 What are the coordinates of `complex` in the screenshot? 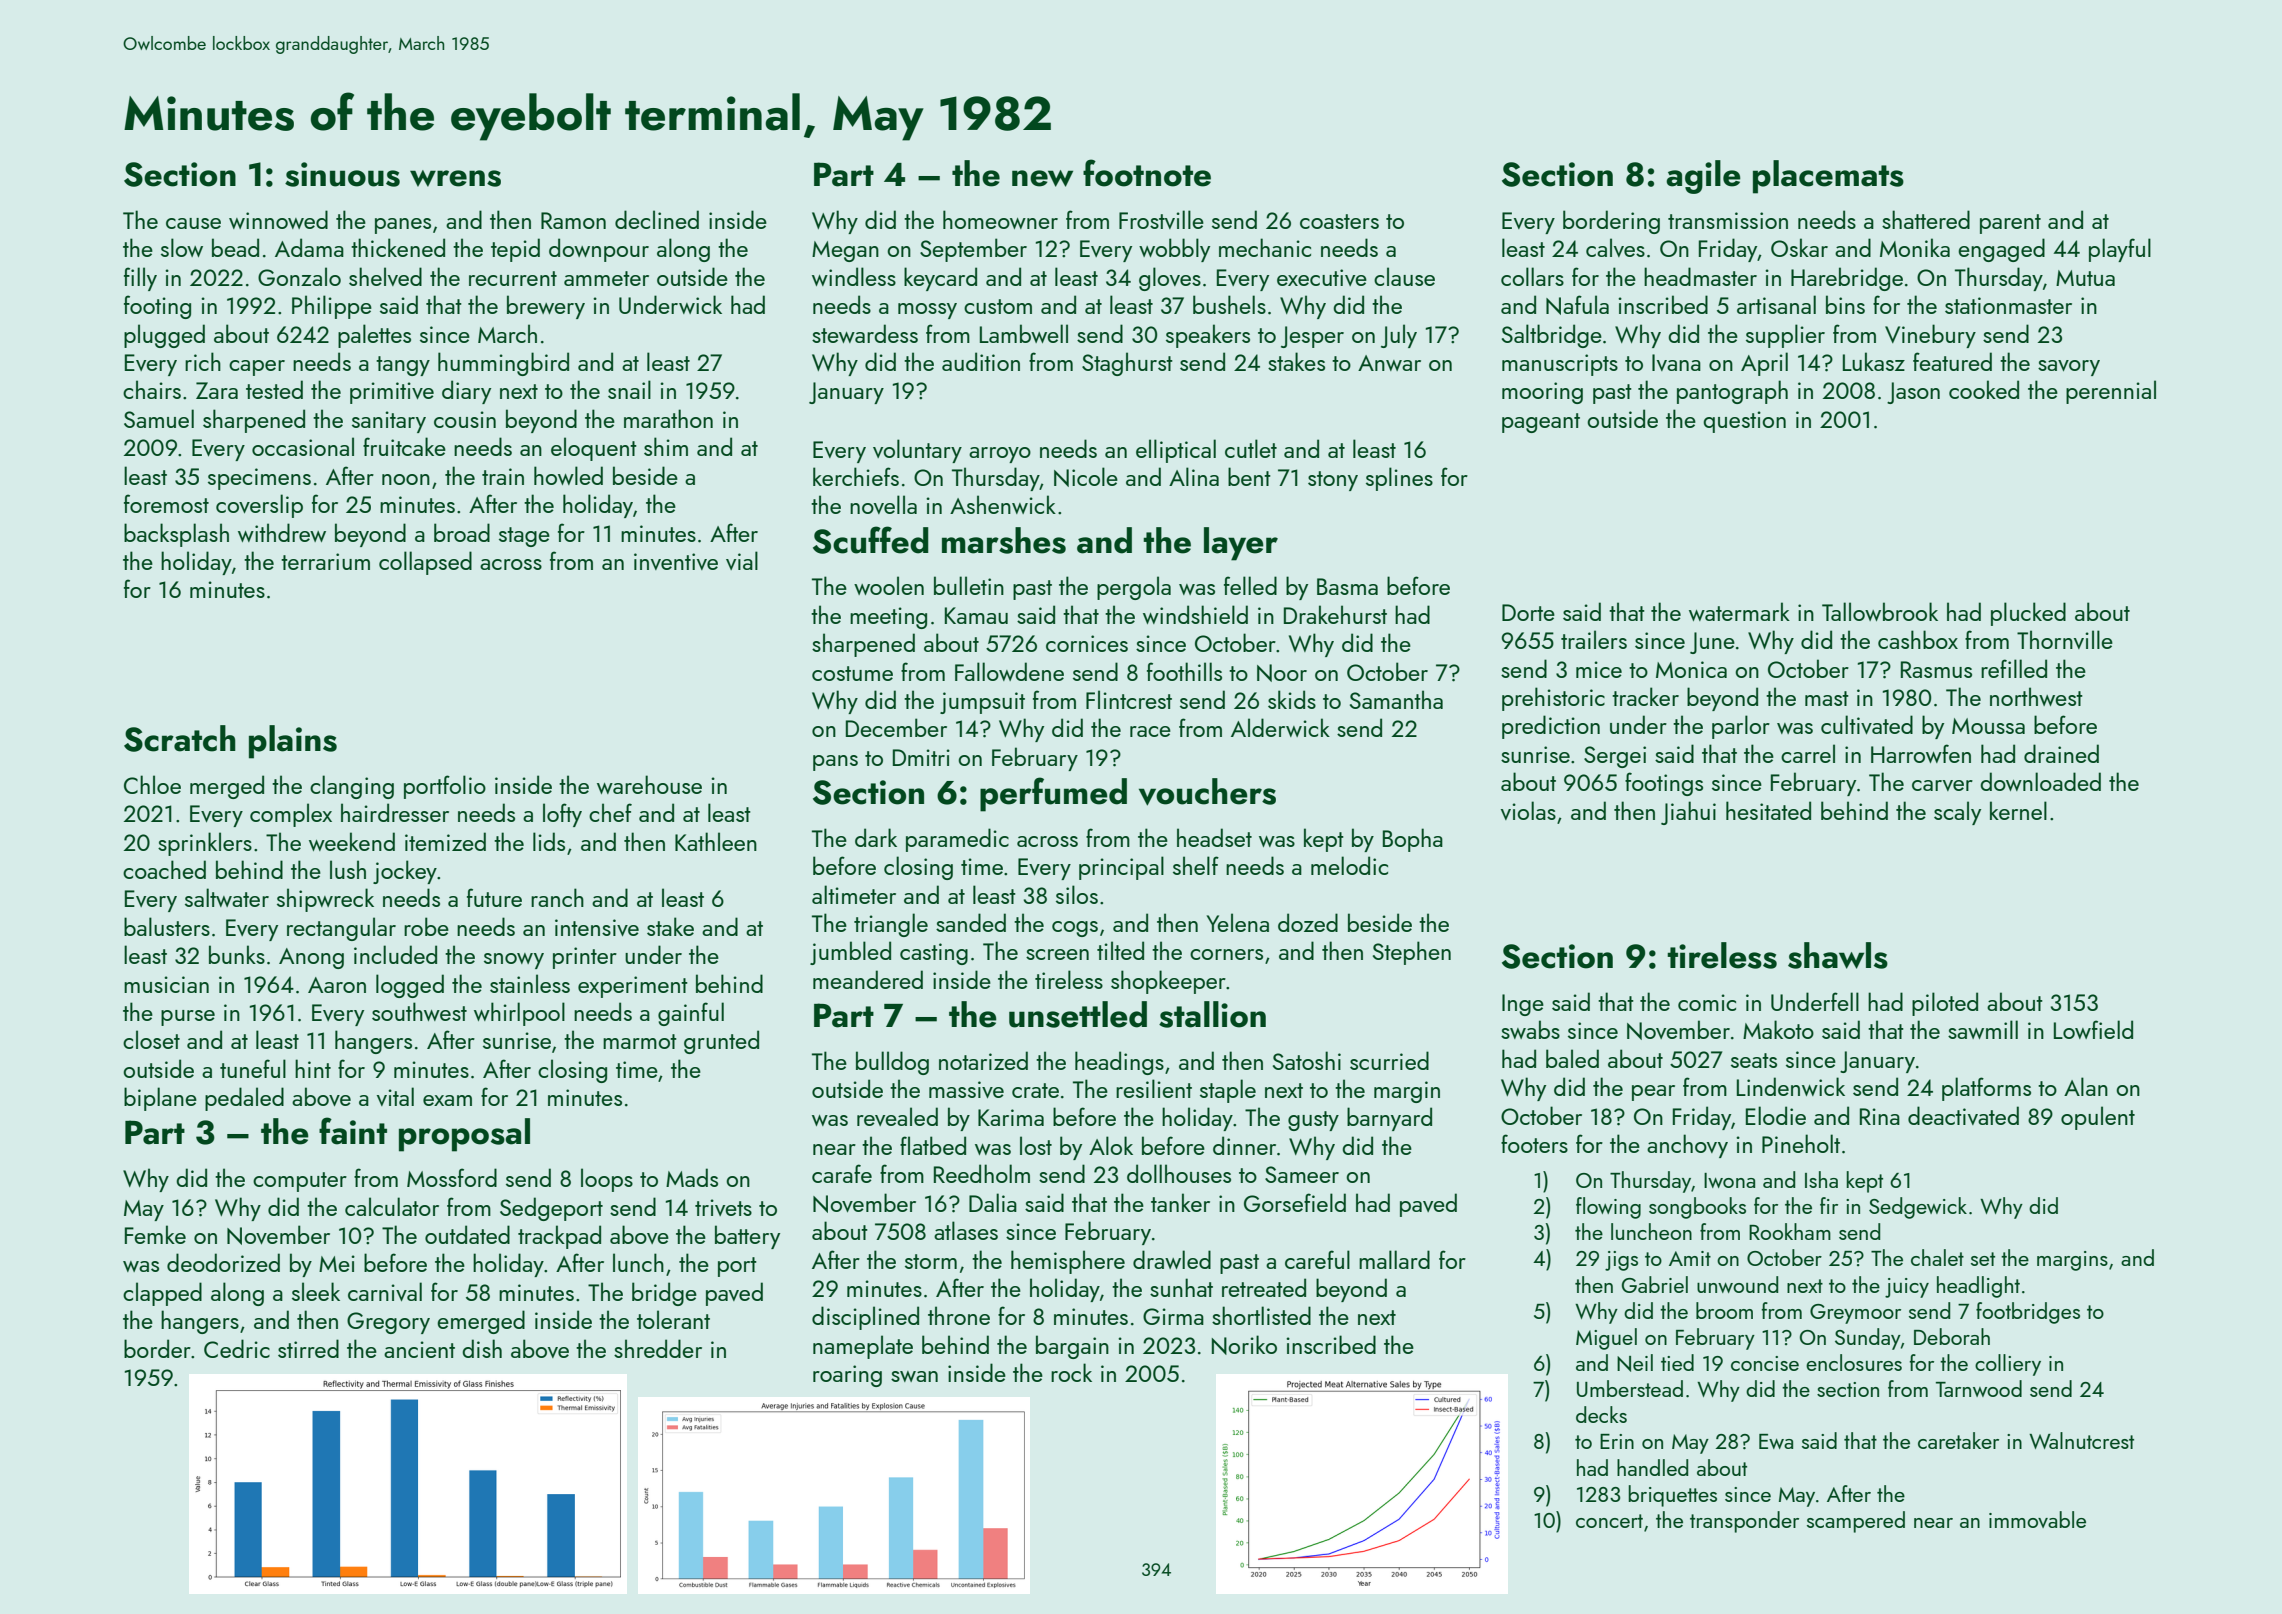 It's located at (291, 815).
